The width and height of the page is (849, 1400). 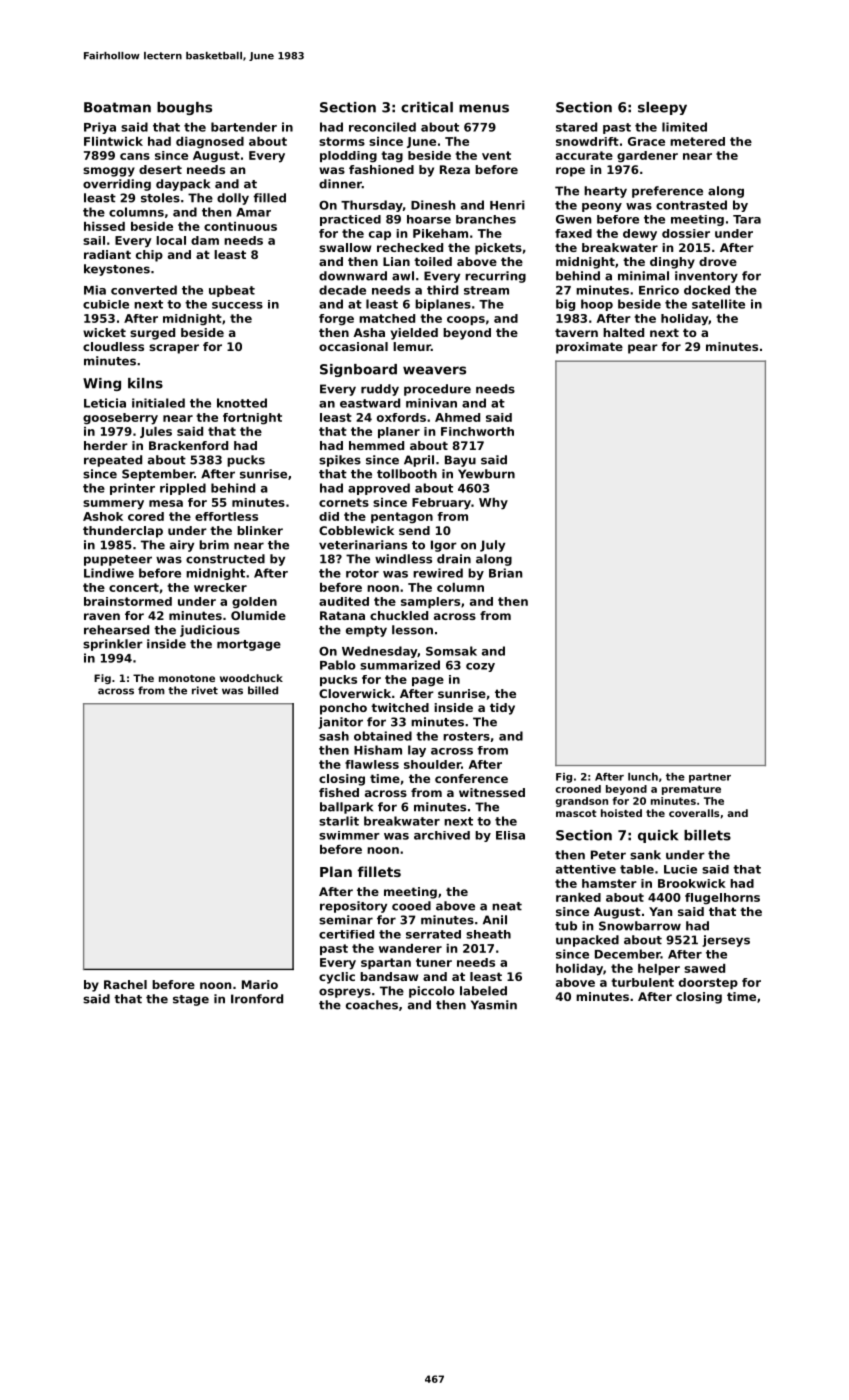 What do you see at coordinates (710, 778) in the page?
I see `partner` at bounding box center [710, 778].
